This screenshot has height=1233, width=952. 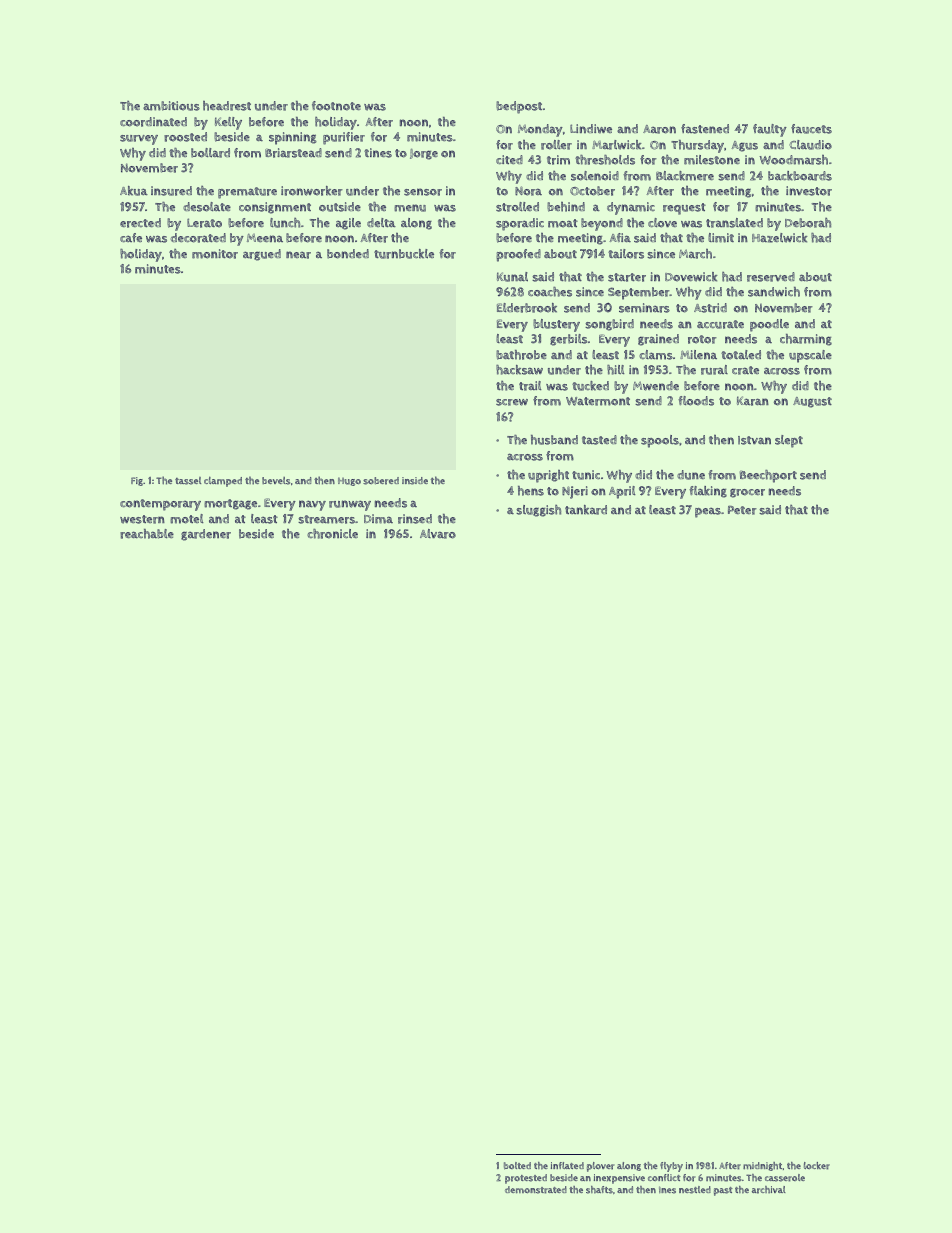 What do you see at coordinates (206, 535) in the screenshot?
I see `gardener` at bounding box center [206, 535].
